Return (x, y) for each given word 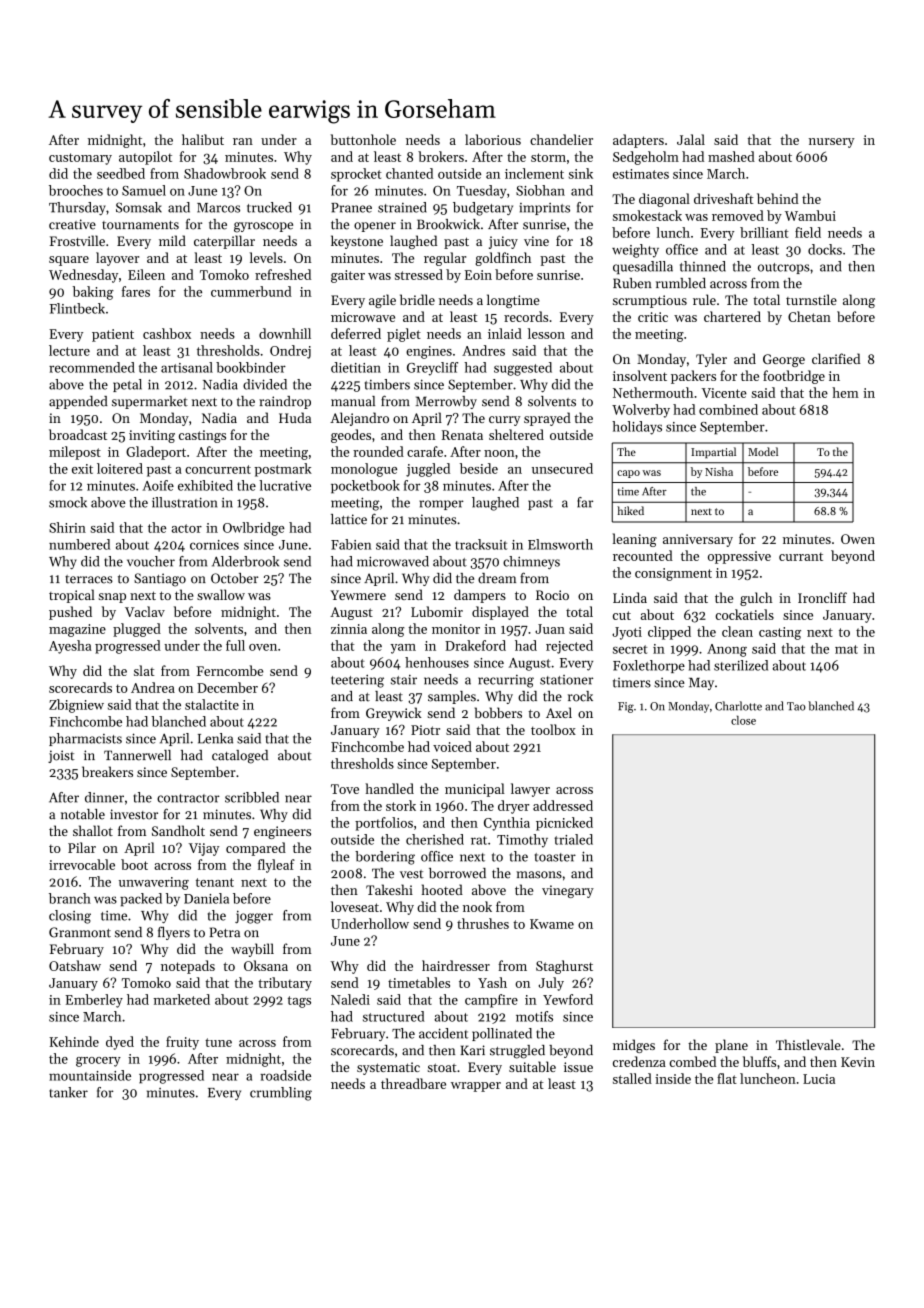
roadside (285, 1075)
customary (80, 159)
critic (653, 317)
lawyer (530, 790)
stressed (419, 274)
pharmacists (85, 739)
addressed (563, 805)
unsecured (562, 468)
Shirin (67, 527)
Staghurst (564, 967)
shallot (93, 830)
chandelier (561, 139)
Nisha (719, 471)
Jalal (691, 139)
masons (539, 875)
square (69, 261)
